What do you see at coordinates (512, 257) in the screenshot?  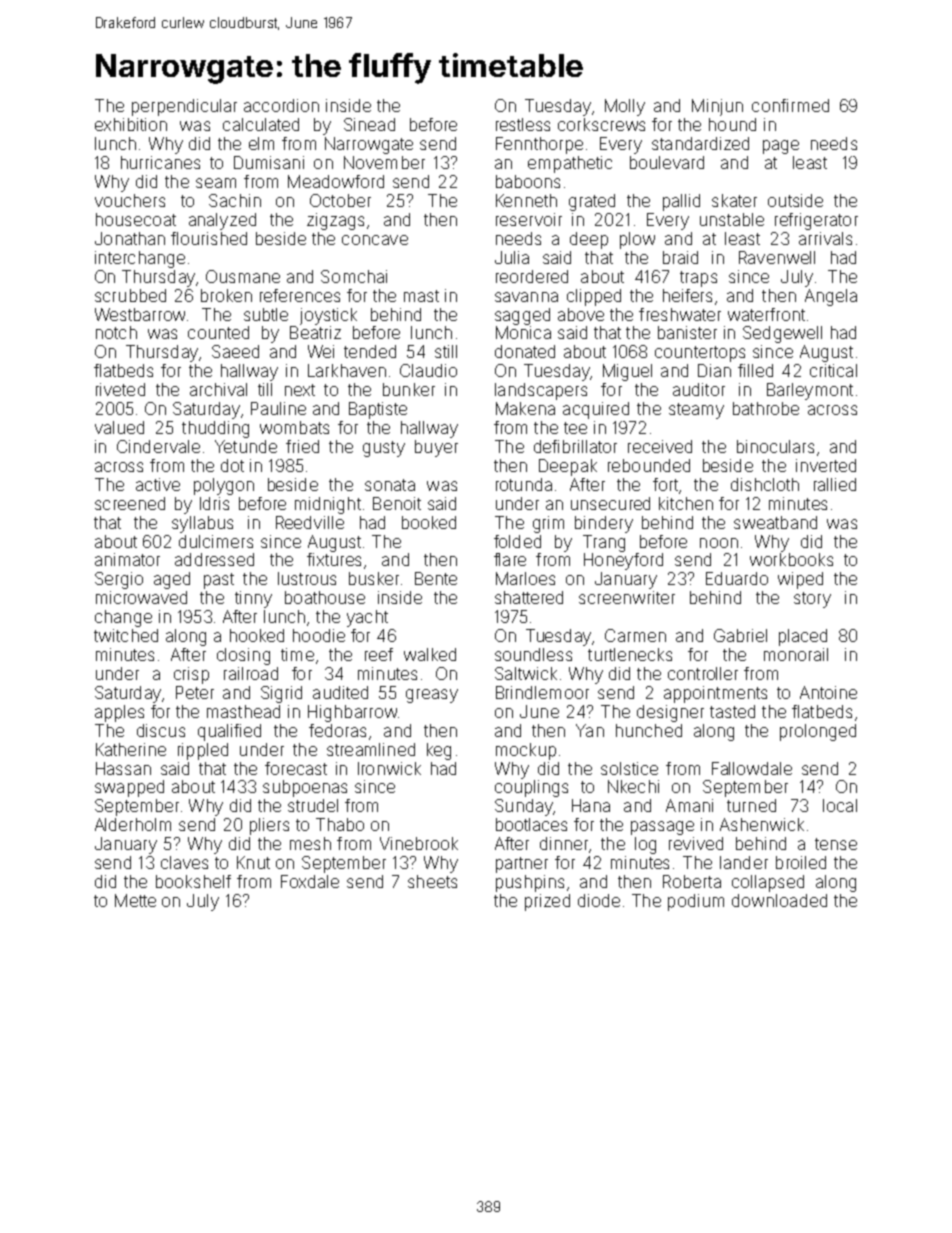 I see `Julia` at bounding box center [512, 257].
